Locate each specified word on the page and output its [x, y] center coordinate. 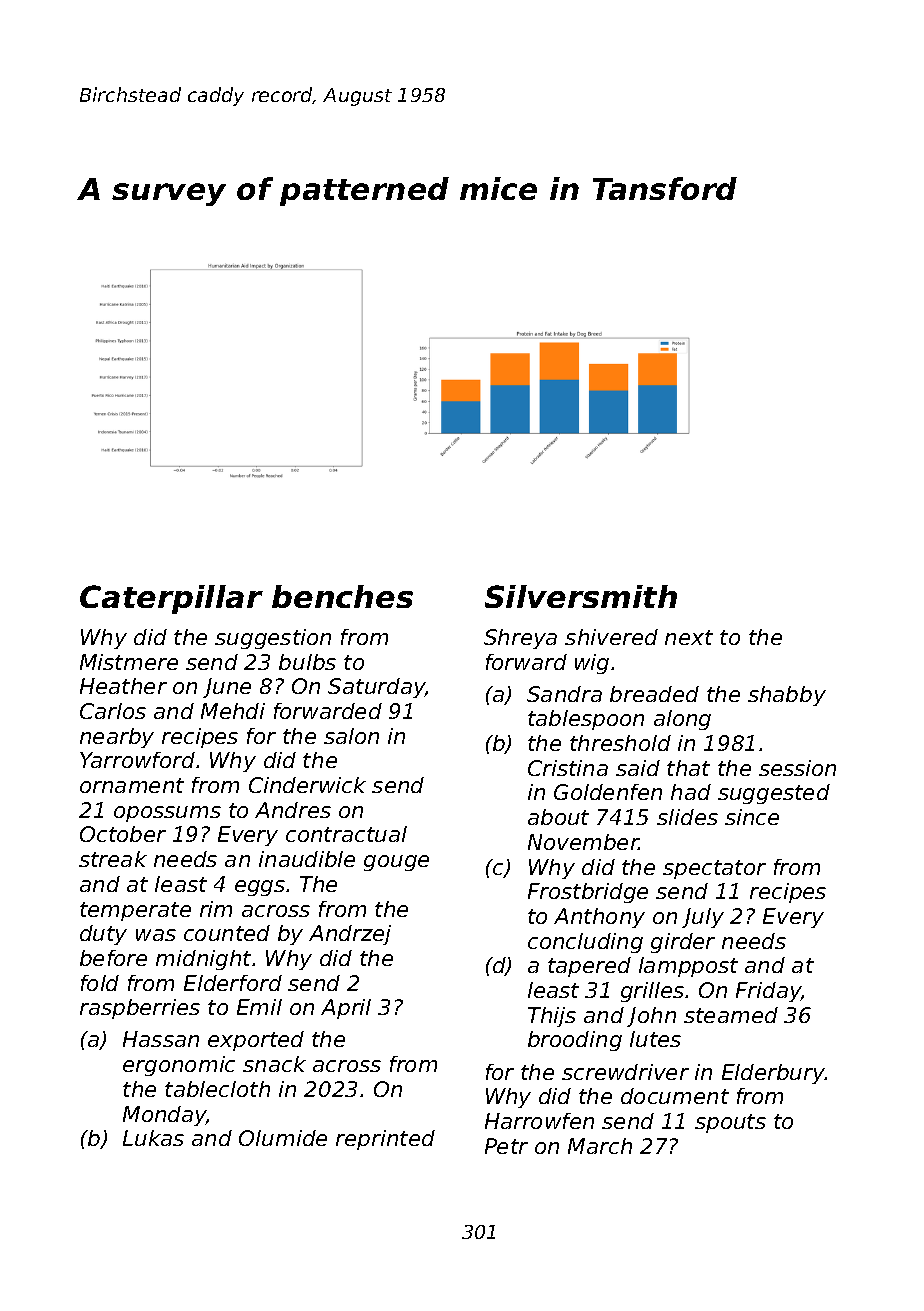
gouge [396, 863]
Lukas [153, 1138]
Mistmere [129, 662]
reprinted [385, 1140]
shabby [787, 696]
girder [683, 943]
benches [342, 596]
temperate [135, 911]
